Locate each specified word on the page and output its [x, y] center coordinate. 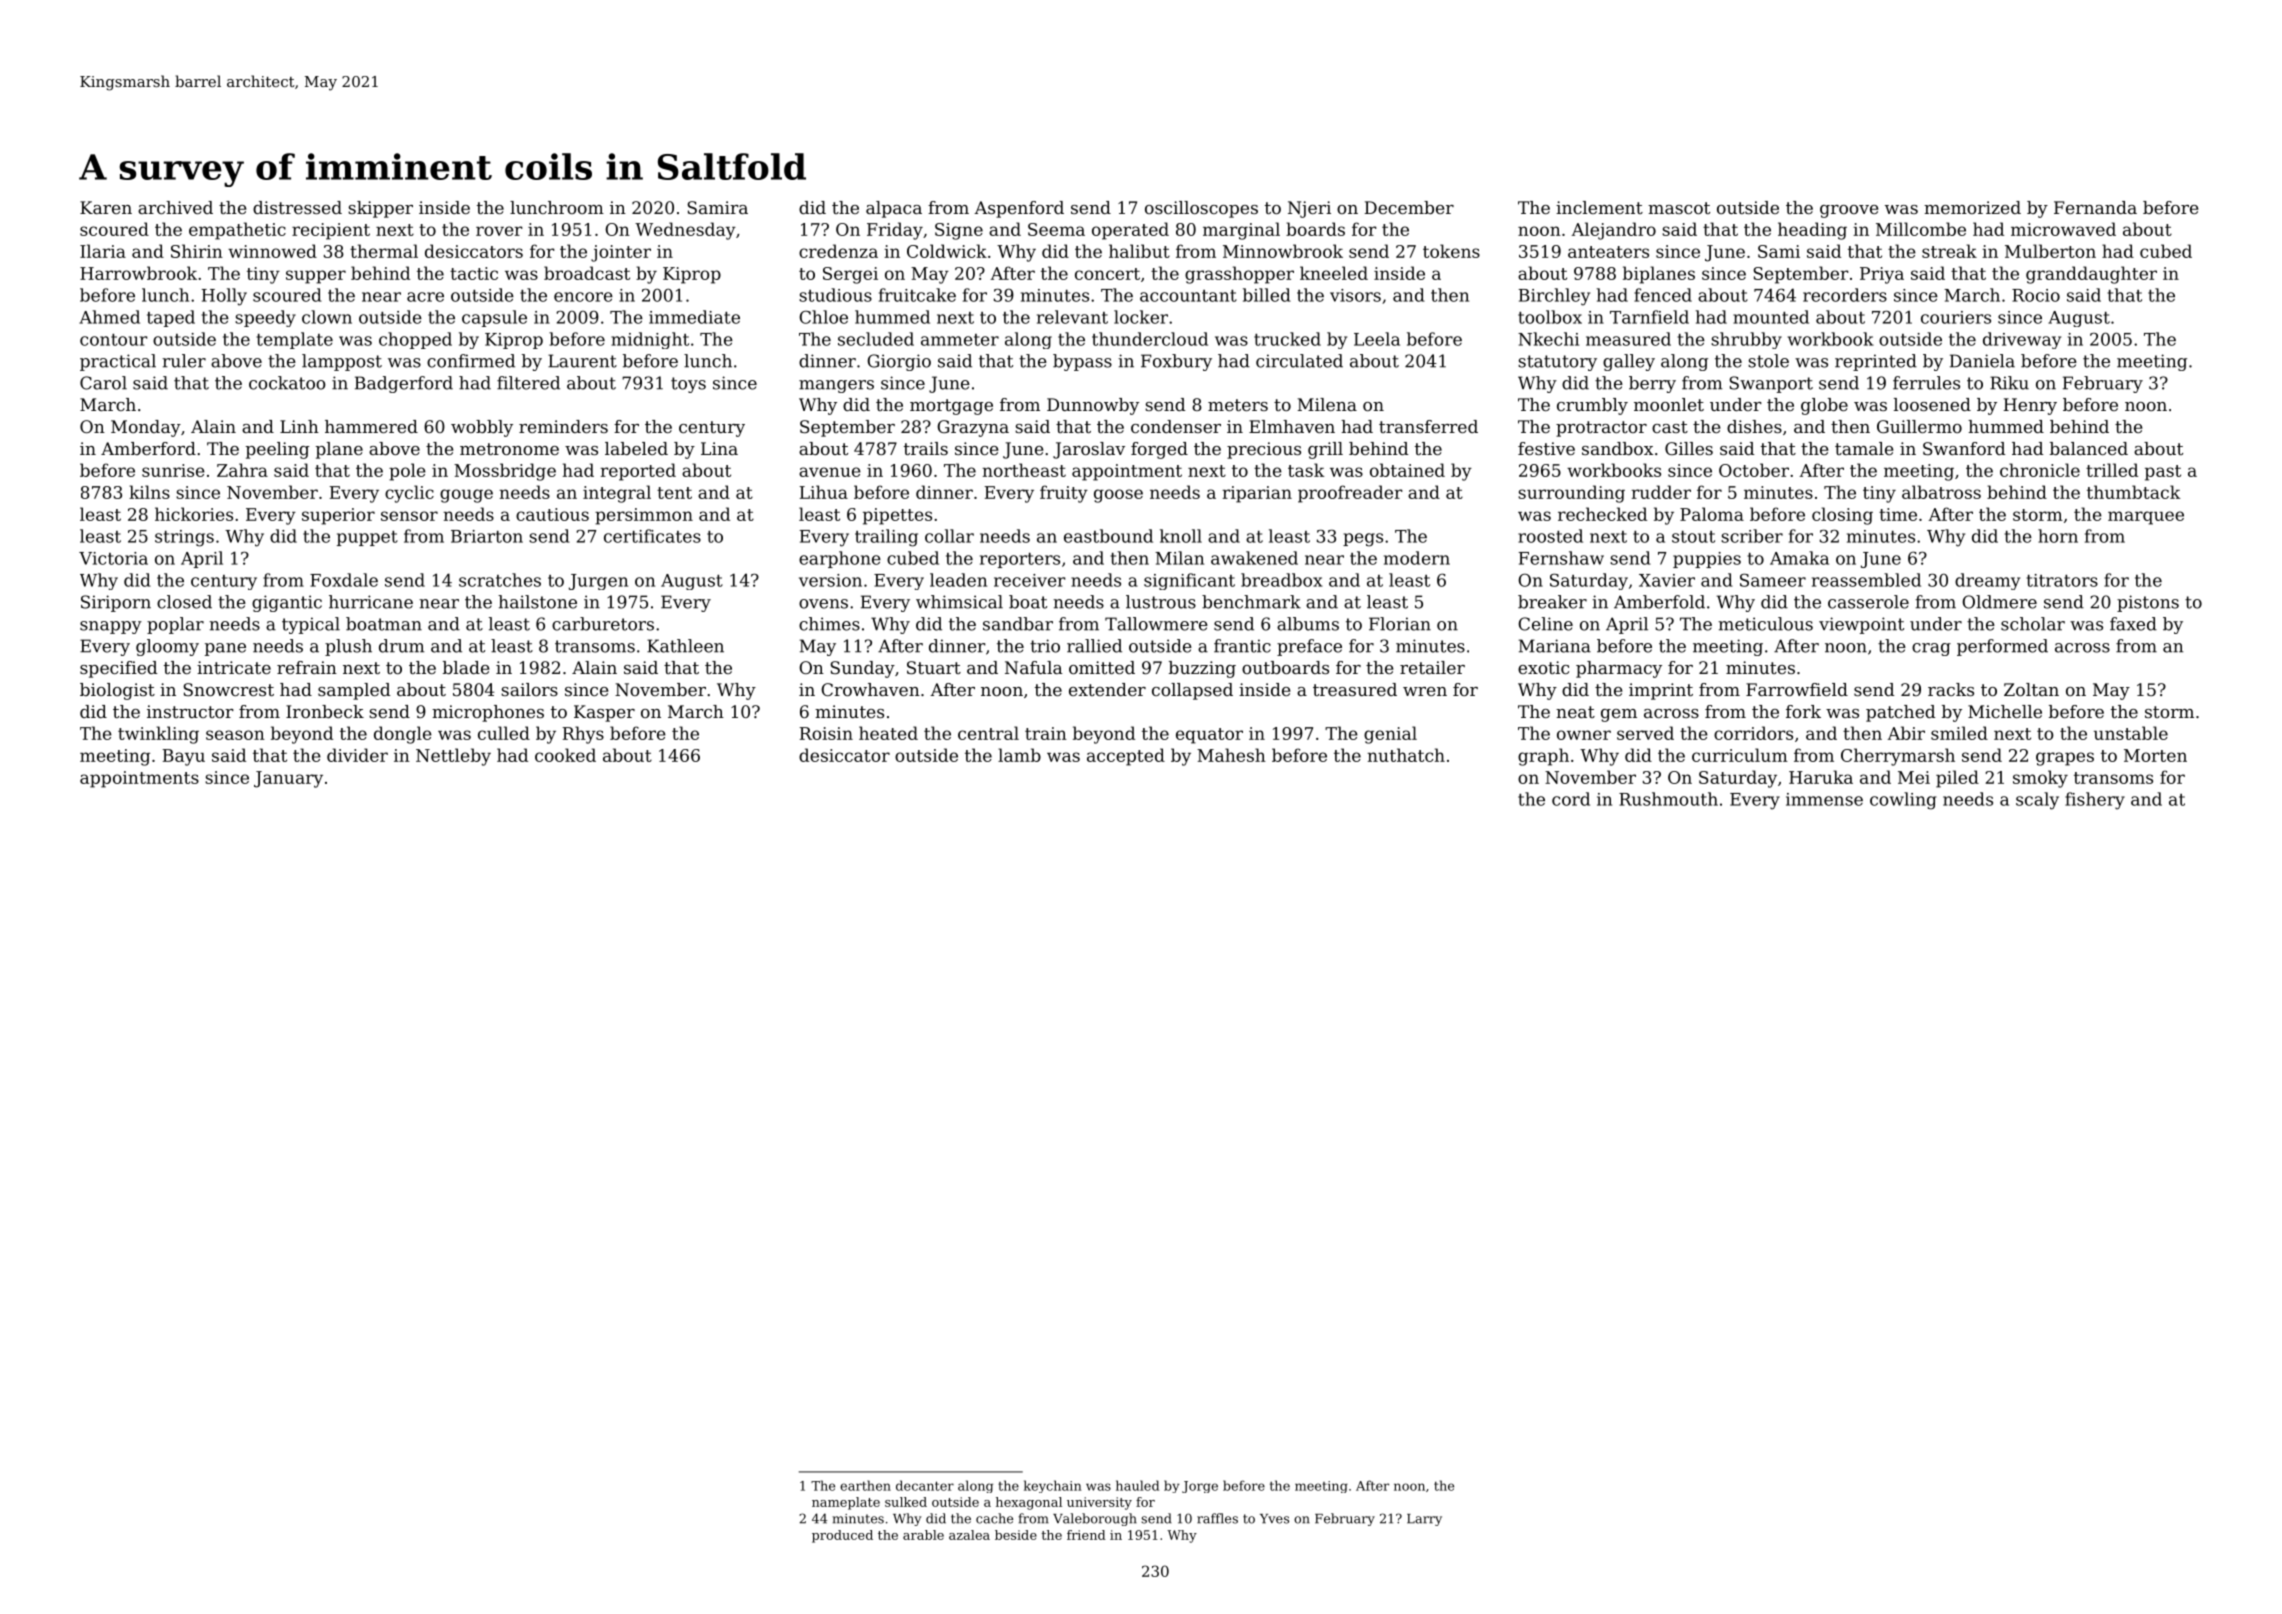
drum [402, 646]
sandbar [1018, 624]
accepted [1126, 757]
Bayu [184, 757]
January [288, 779]
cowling [1903, 801]
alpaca [894, 209]
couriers [1956, 317]
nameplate [846, 1503]
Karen [106, 207]
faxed [2133, 624]
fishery [2095, 801]
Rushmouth [1668, 799]
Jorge [1200, 1487]
